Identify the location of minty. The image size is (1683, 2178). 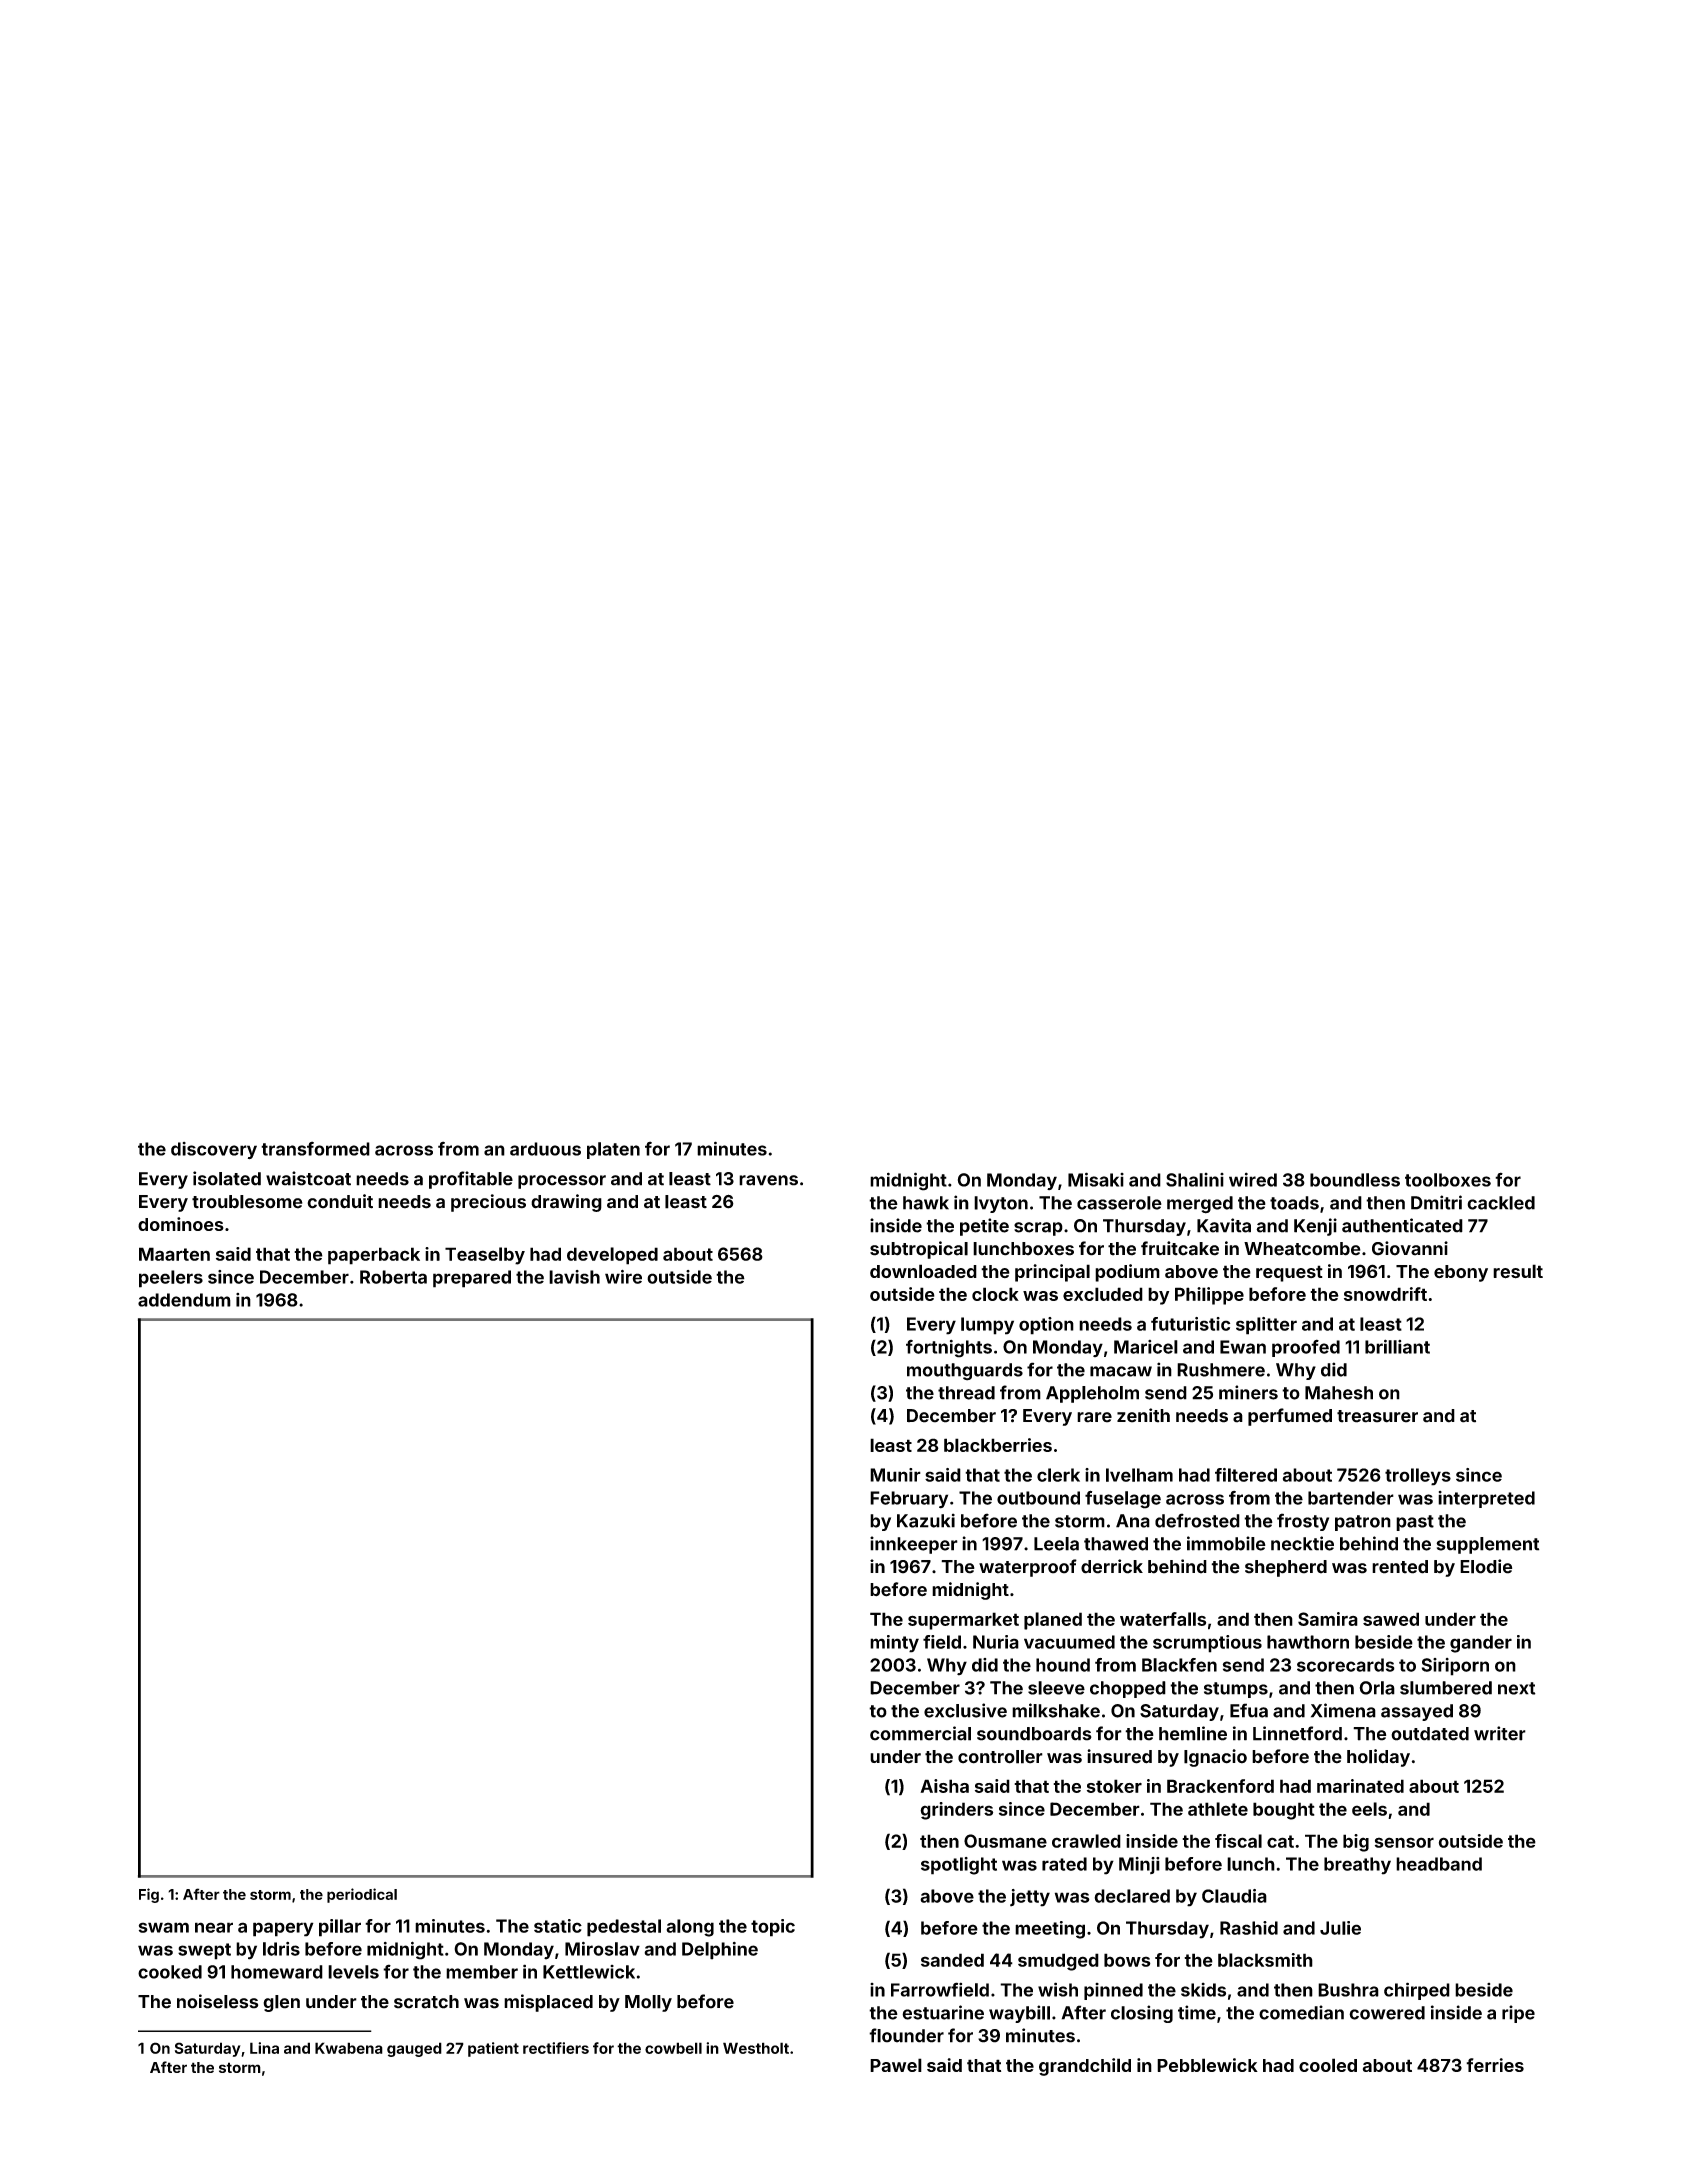
(894, 1644).
